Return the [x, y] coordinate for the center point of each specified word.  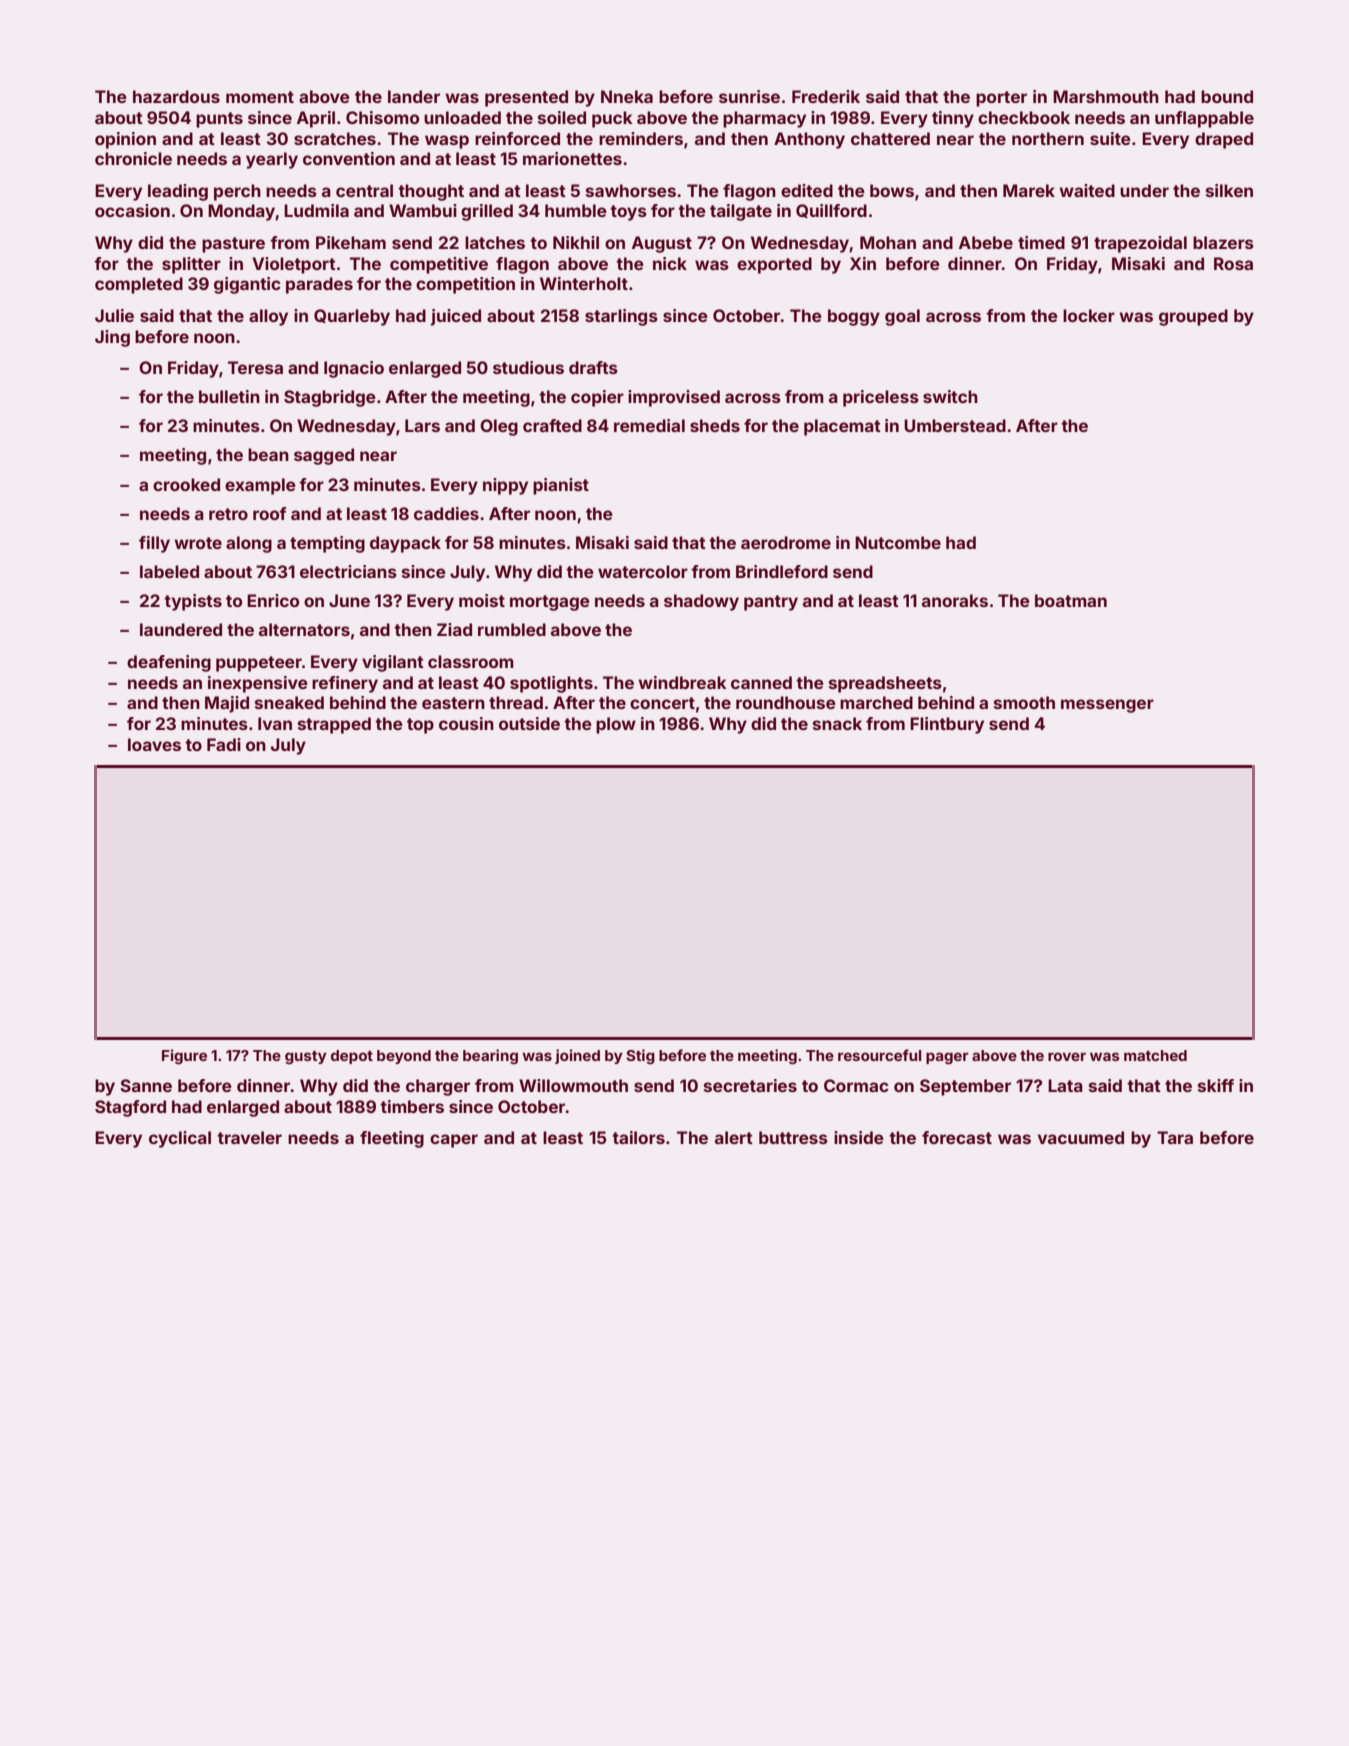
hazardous [176, 96]
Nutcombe [898, 542]
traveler [249, 1137]
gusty [306, 1057]
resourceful [879, 1055]
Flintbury [947, 725]
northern [1048, 138]
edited [807, 190]
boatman [1071, 600]
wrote [198, 543]
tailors [638, 1137]
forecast [957, 1137]
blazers [1223, 242]
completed [139, 285]
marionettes [572, 158]
